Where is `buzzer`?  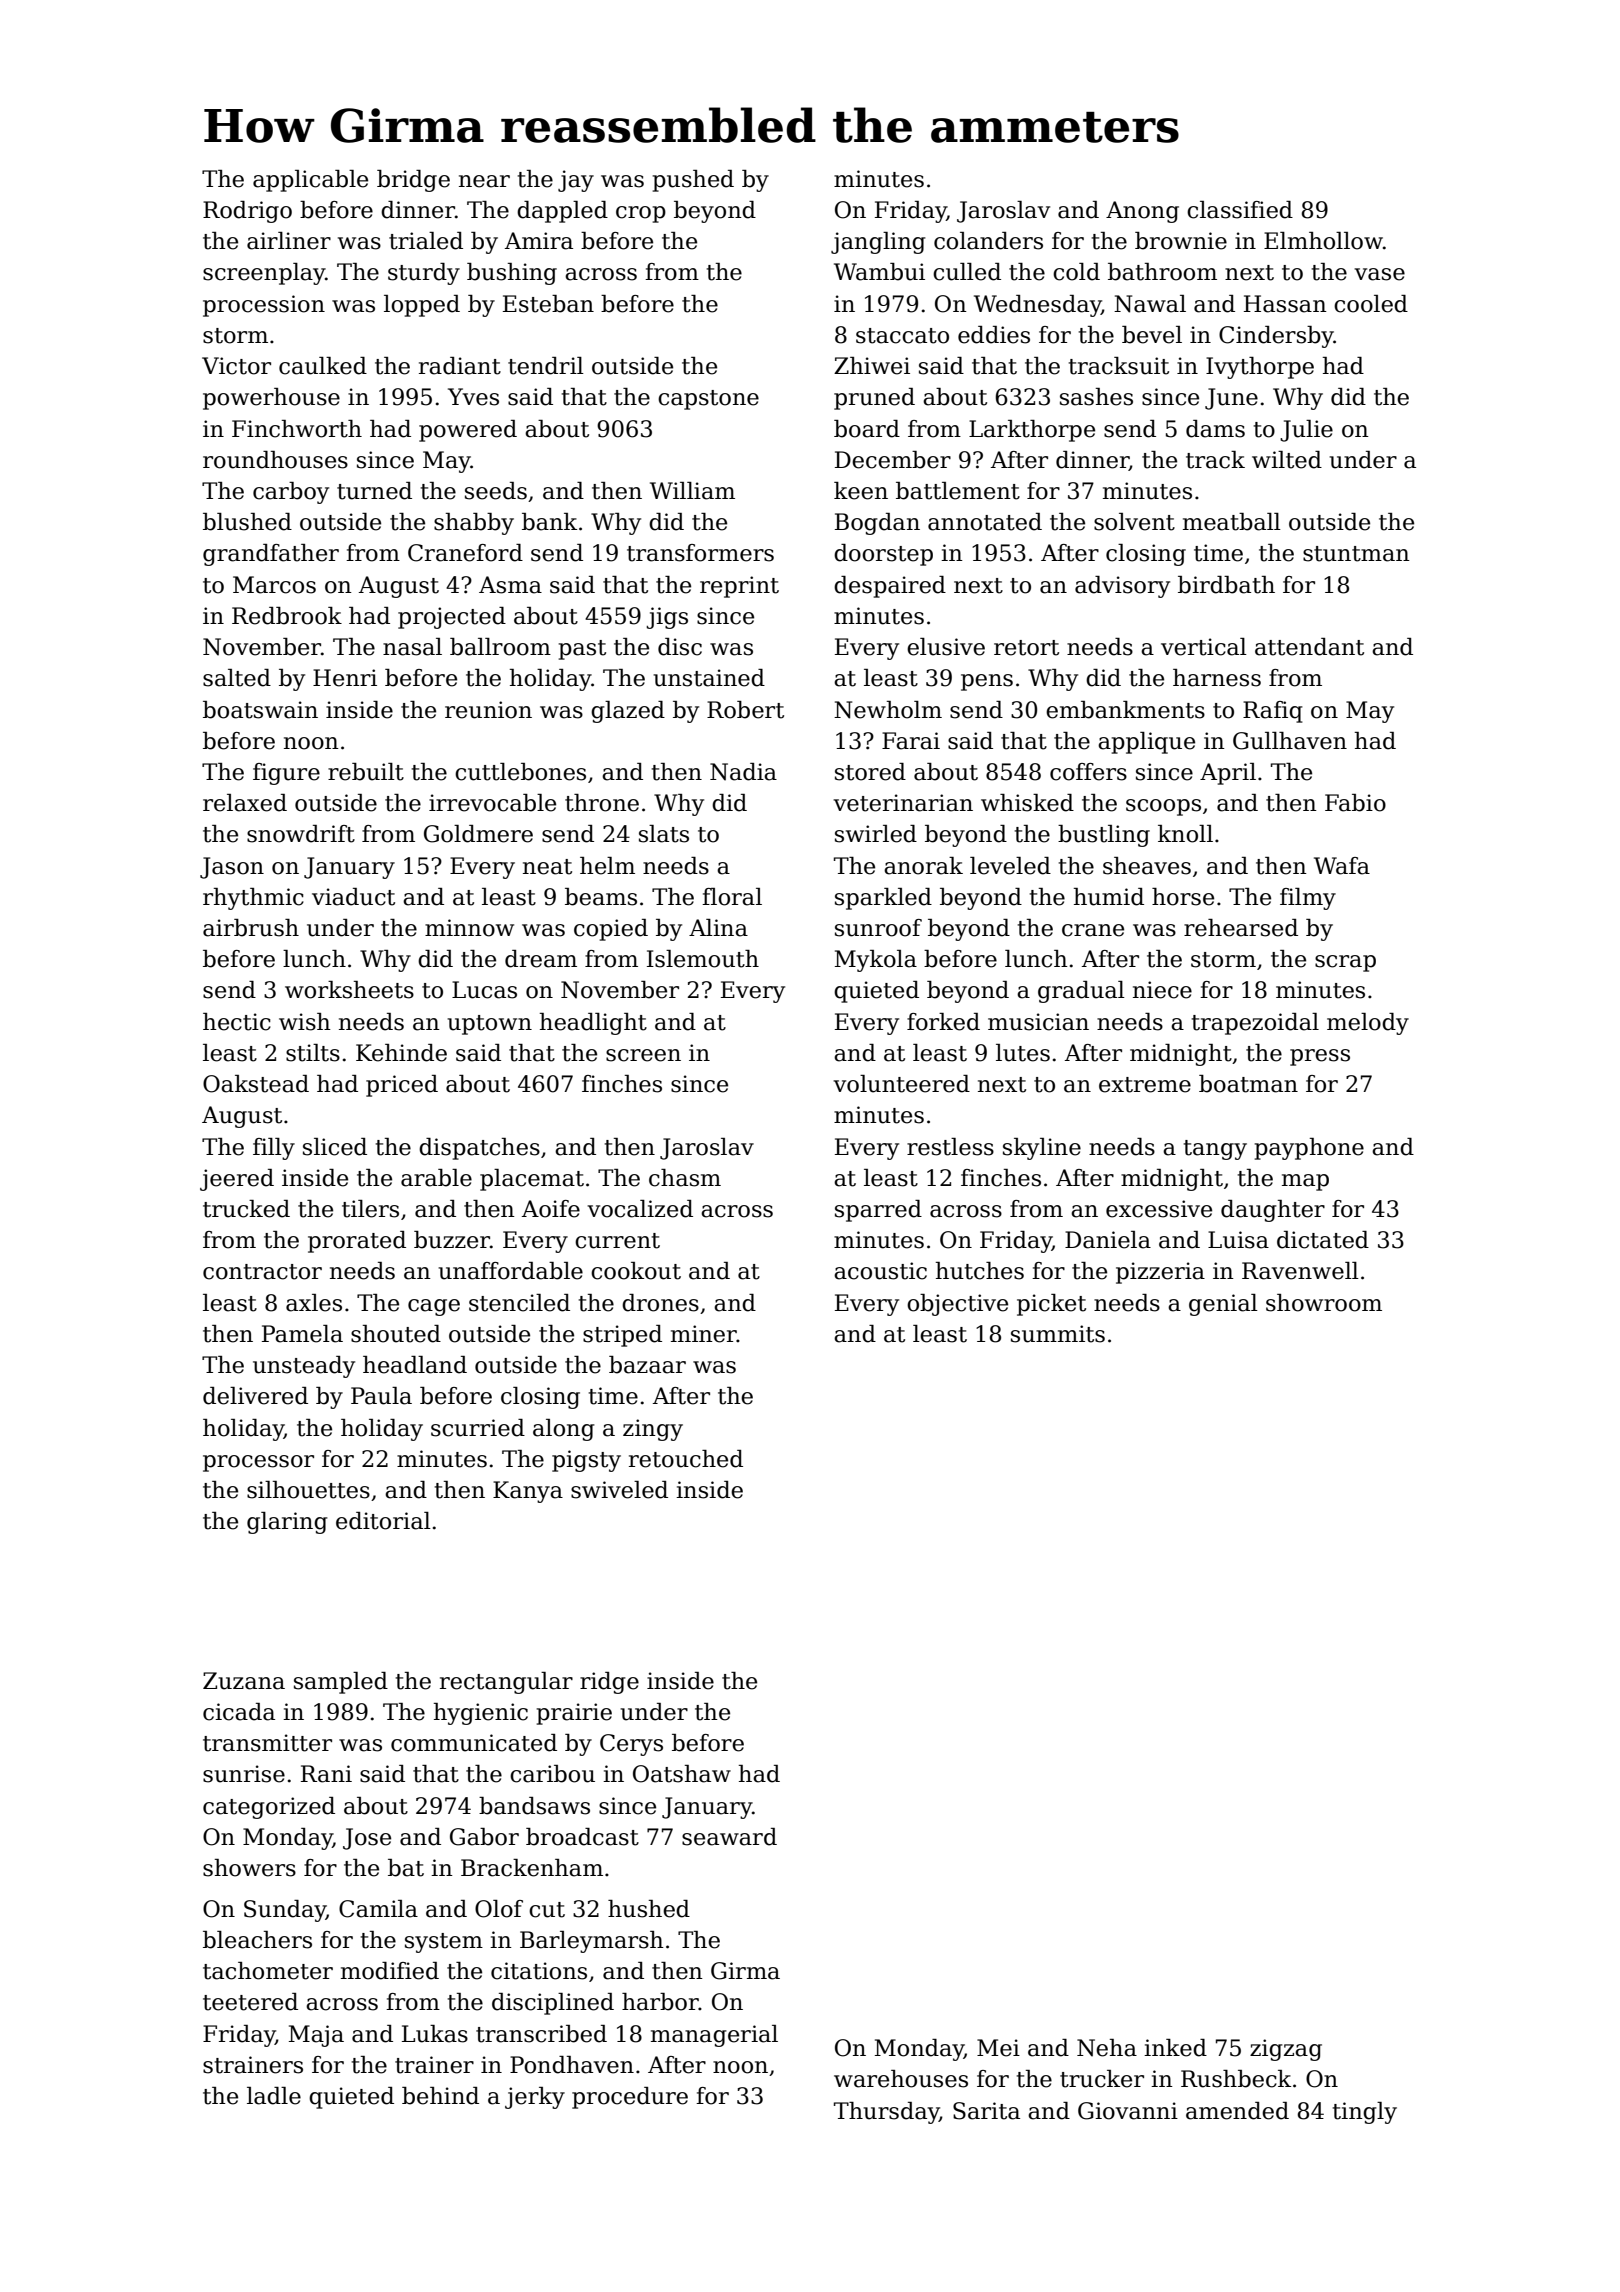 buzzer is located at coordinates (452, 1240).
